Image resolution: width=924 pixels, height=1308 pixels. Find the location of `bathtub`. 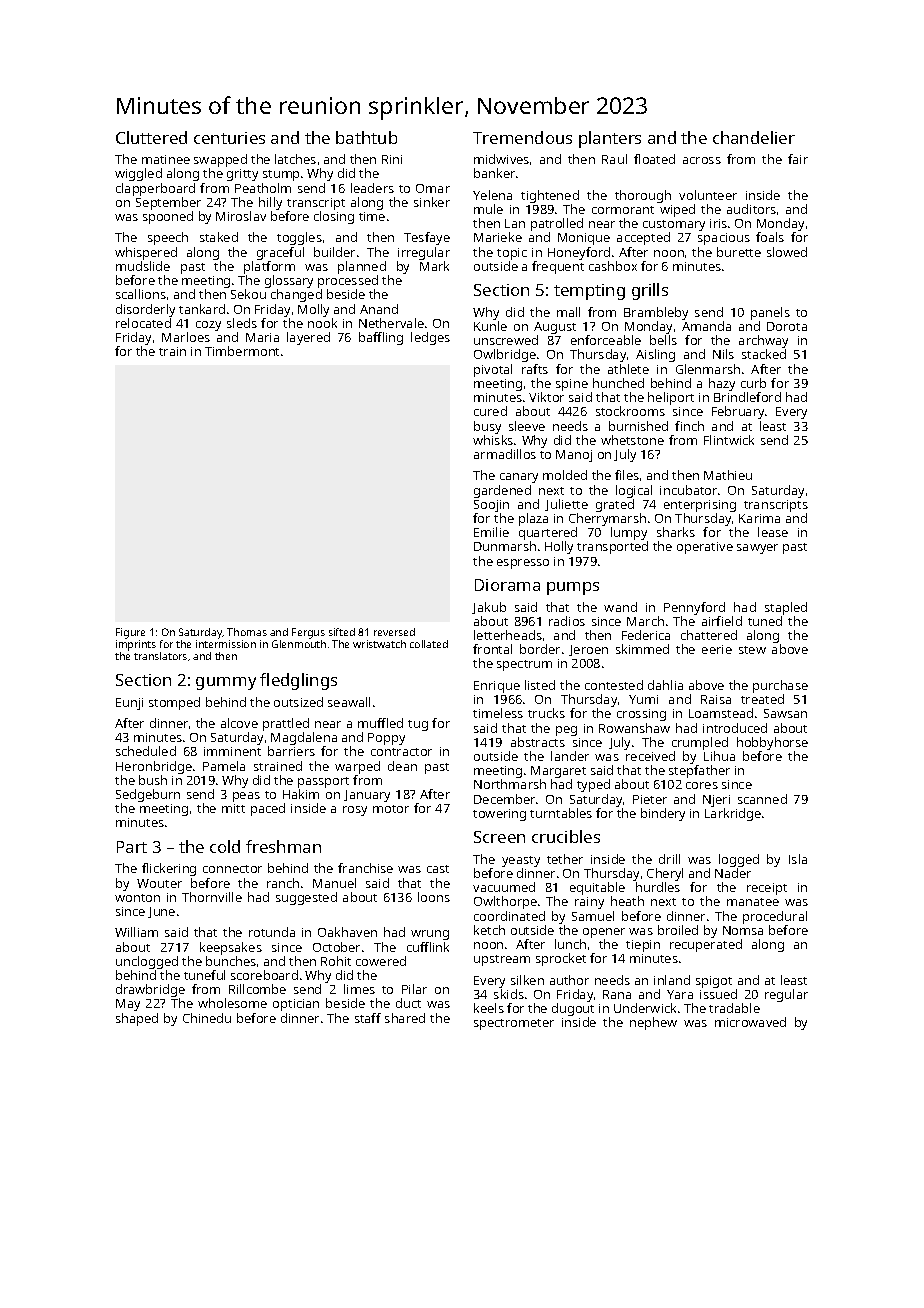

bathtub is located at coordinates (366, 137).
